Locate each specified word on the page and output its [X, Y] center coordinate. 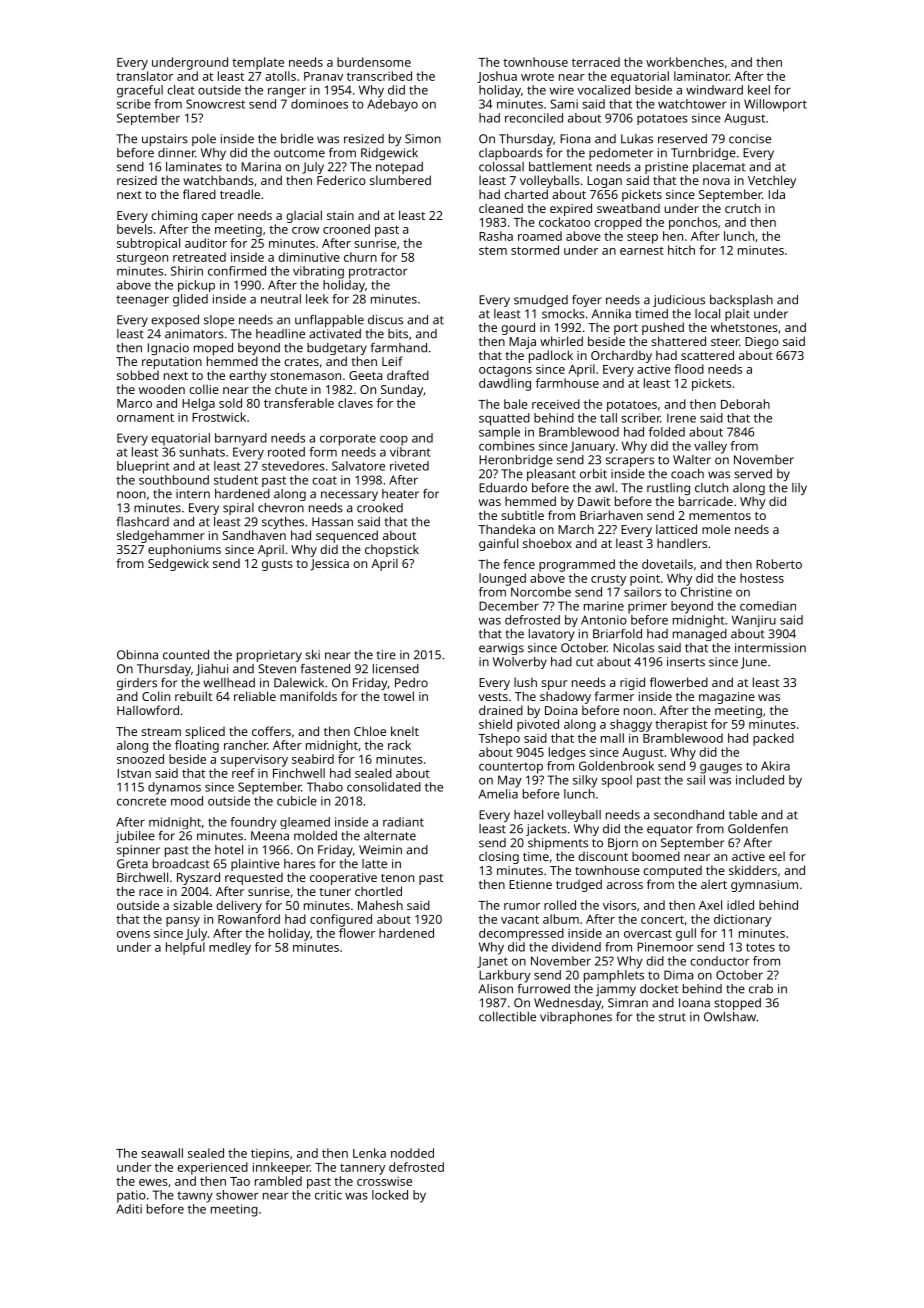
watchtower [692, 104]
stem [493, 250]
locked [390, 1195]
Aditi [129, 1209]
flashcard [143, 522]
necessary [349, 496]
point [645, 579]
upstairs [165, 140]
